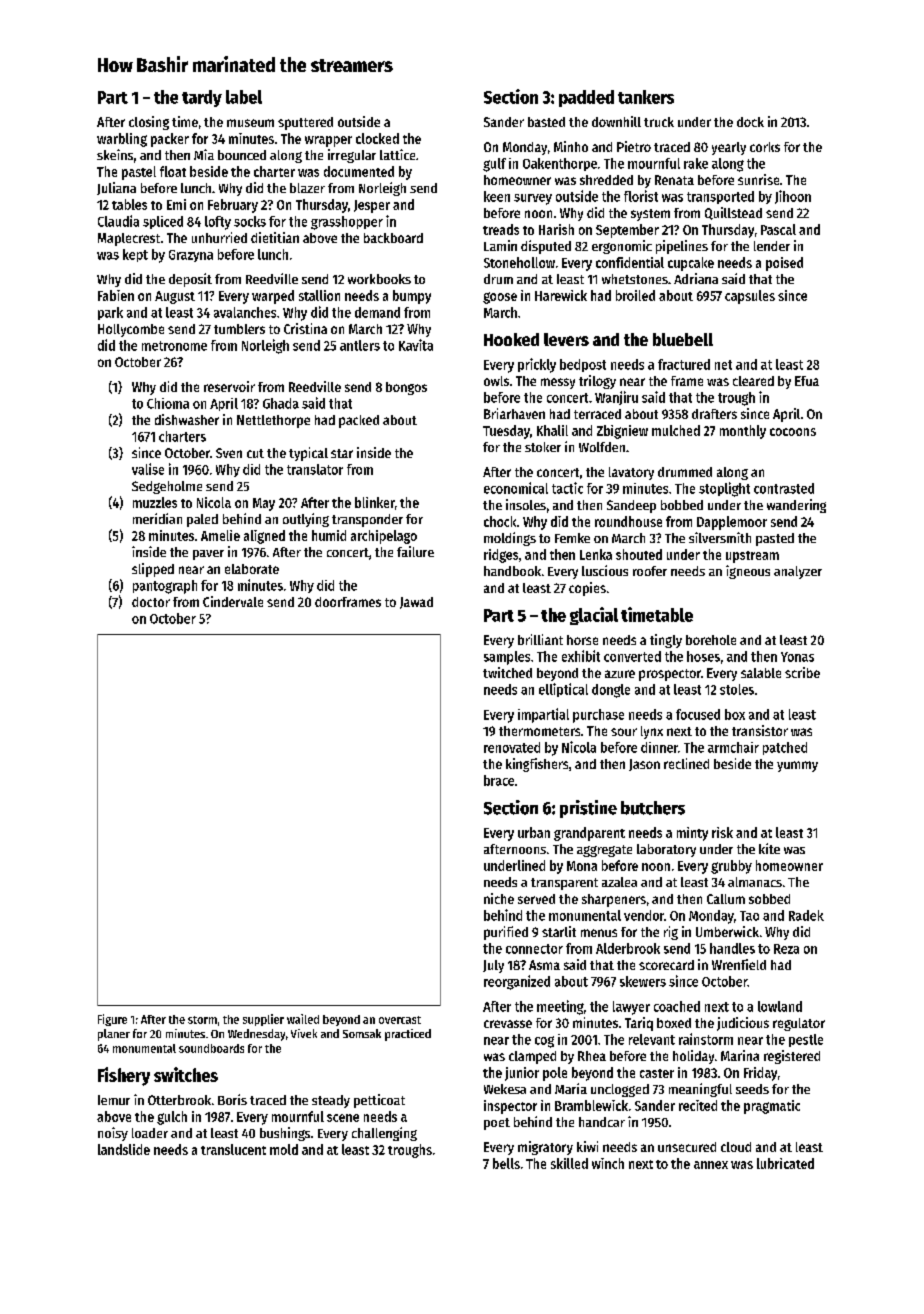 The image size is (924, 1314). I want to click on challenging, so click(384, 1134).
